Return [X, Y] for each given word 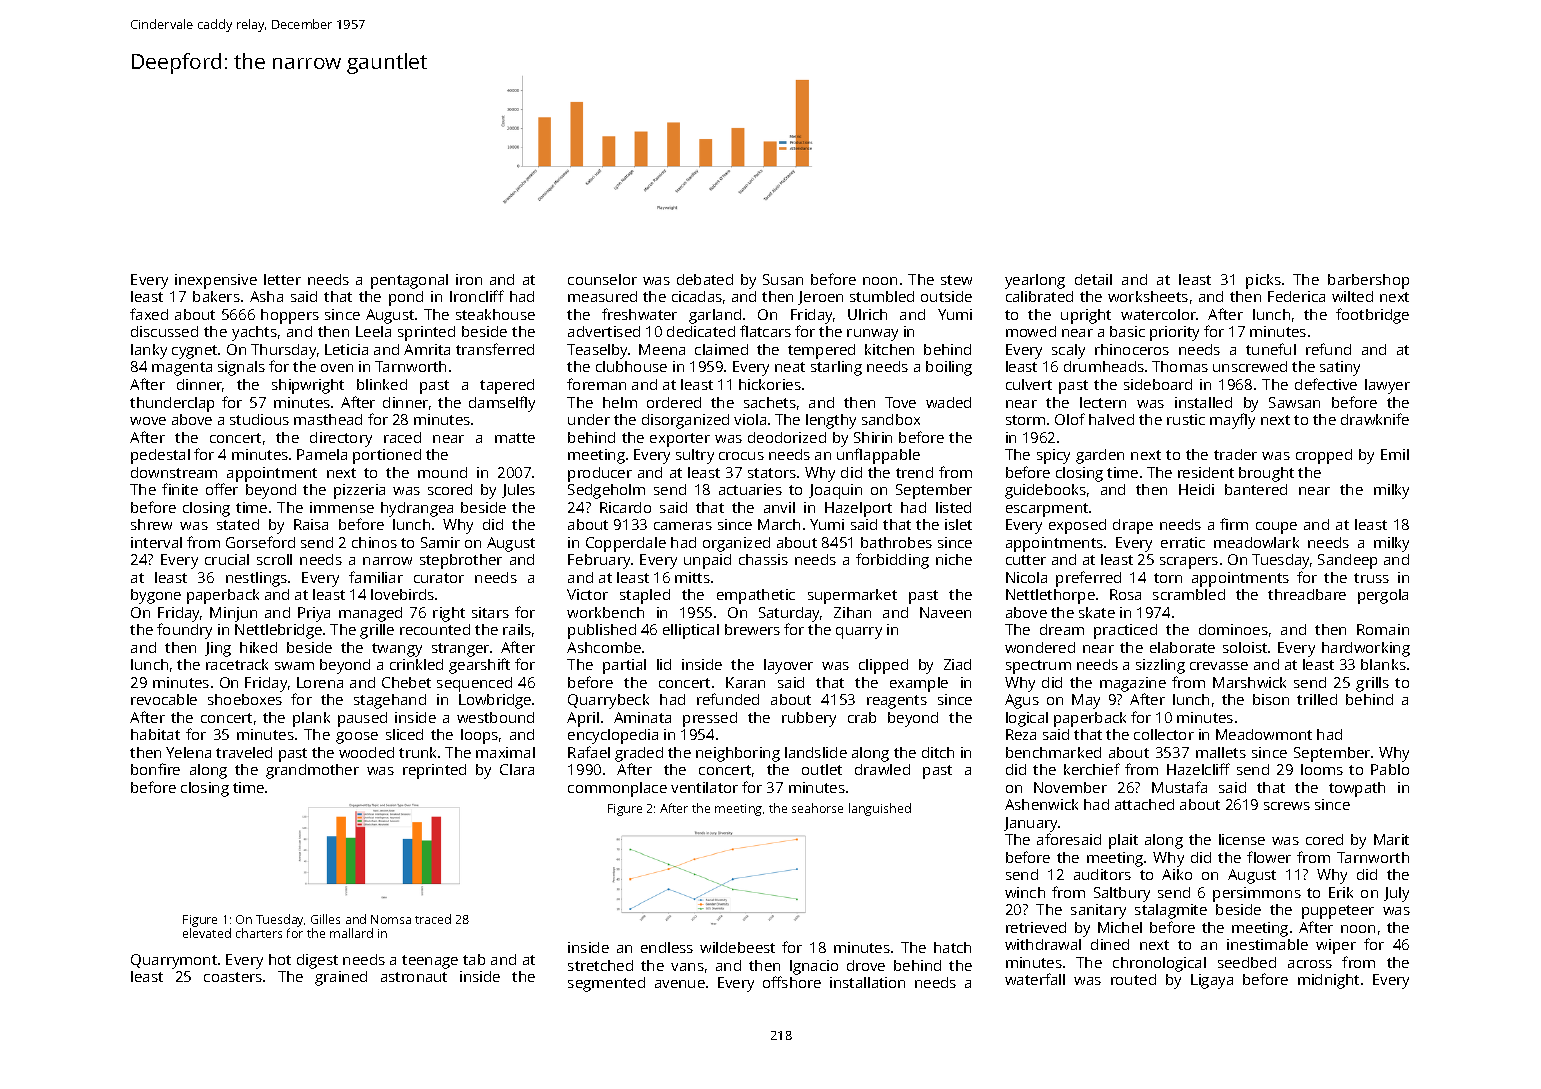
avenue [680, 984]
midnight [1328, 981]
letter [282, 279]
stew [956, 280]
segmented [606, 984]
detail [1093, 279]
